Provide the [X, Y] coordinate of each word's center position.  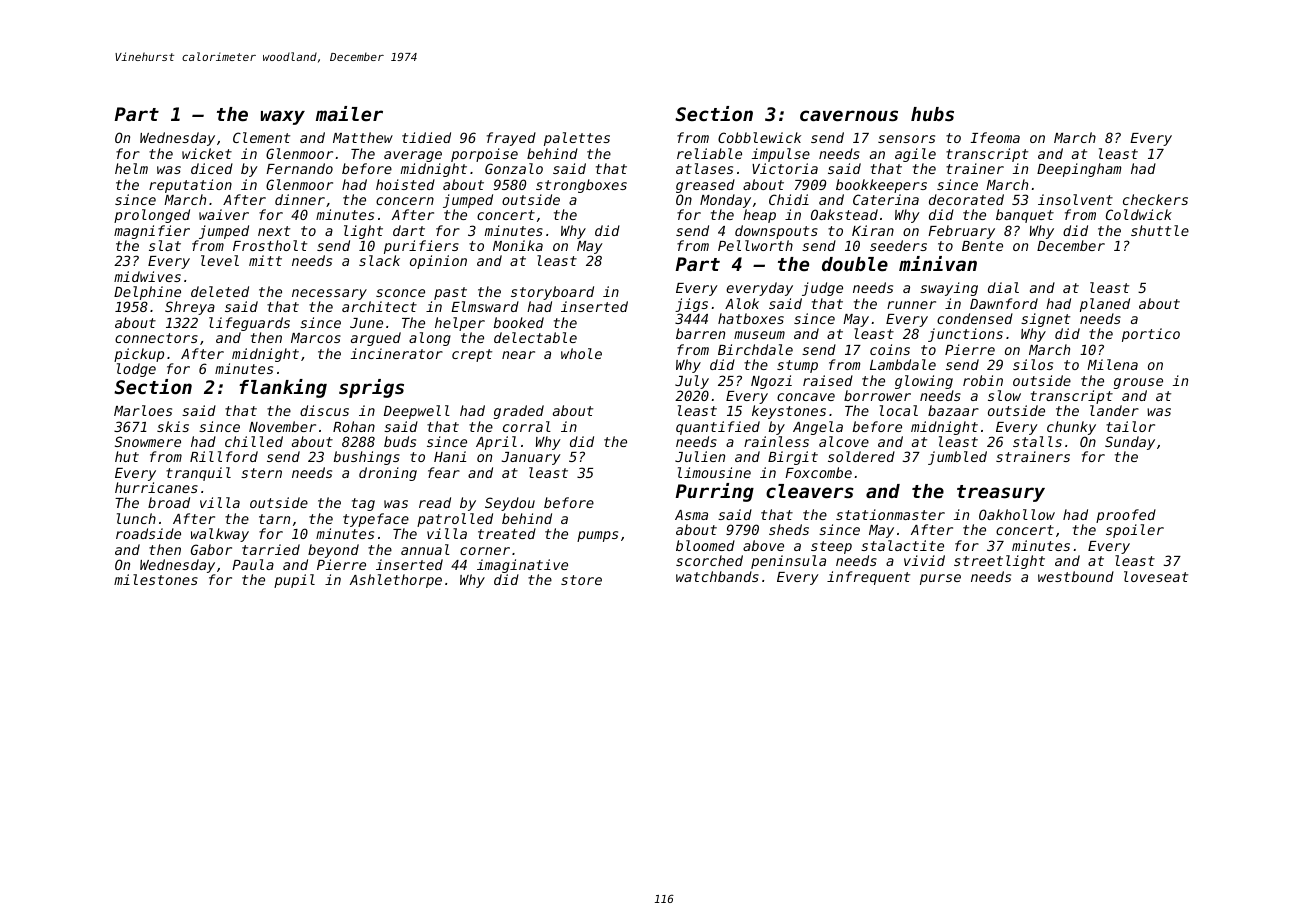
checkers [1155, 199]
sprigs [371, 388]
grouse [1138, 383]
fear [444, 472]
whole [581, 353]
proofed [1126, 516]
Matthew [363, 137]
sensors [906, 139]
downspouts [776, 232]
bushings [367, 458]
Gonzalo [514, 168]
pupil [294, 581]
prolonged [152, 216]
